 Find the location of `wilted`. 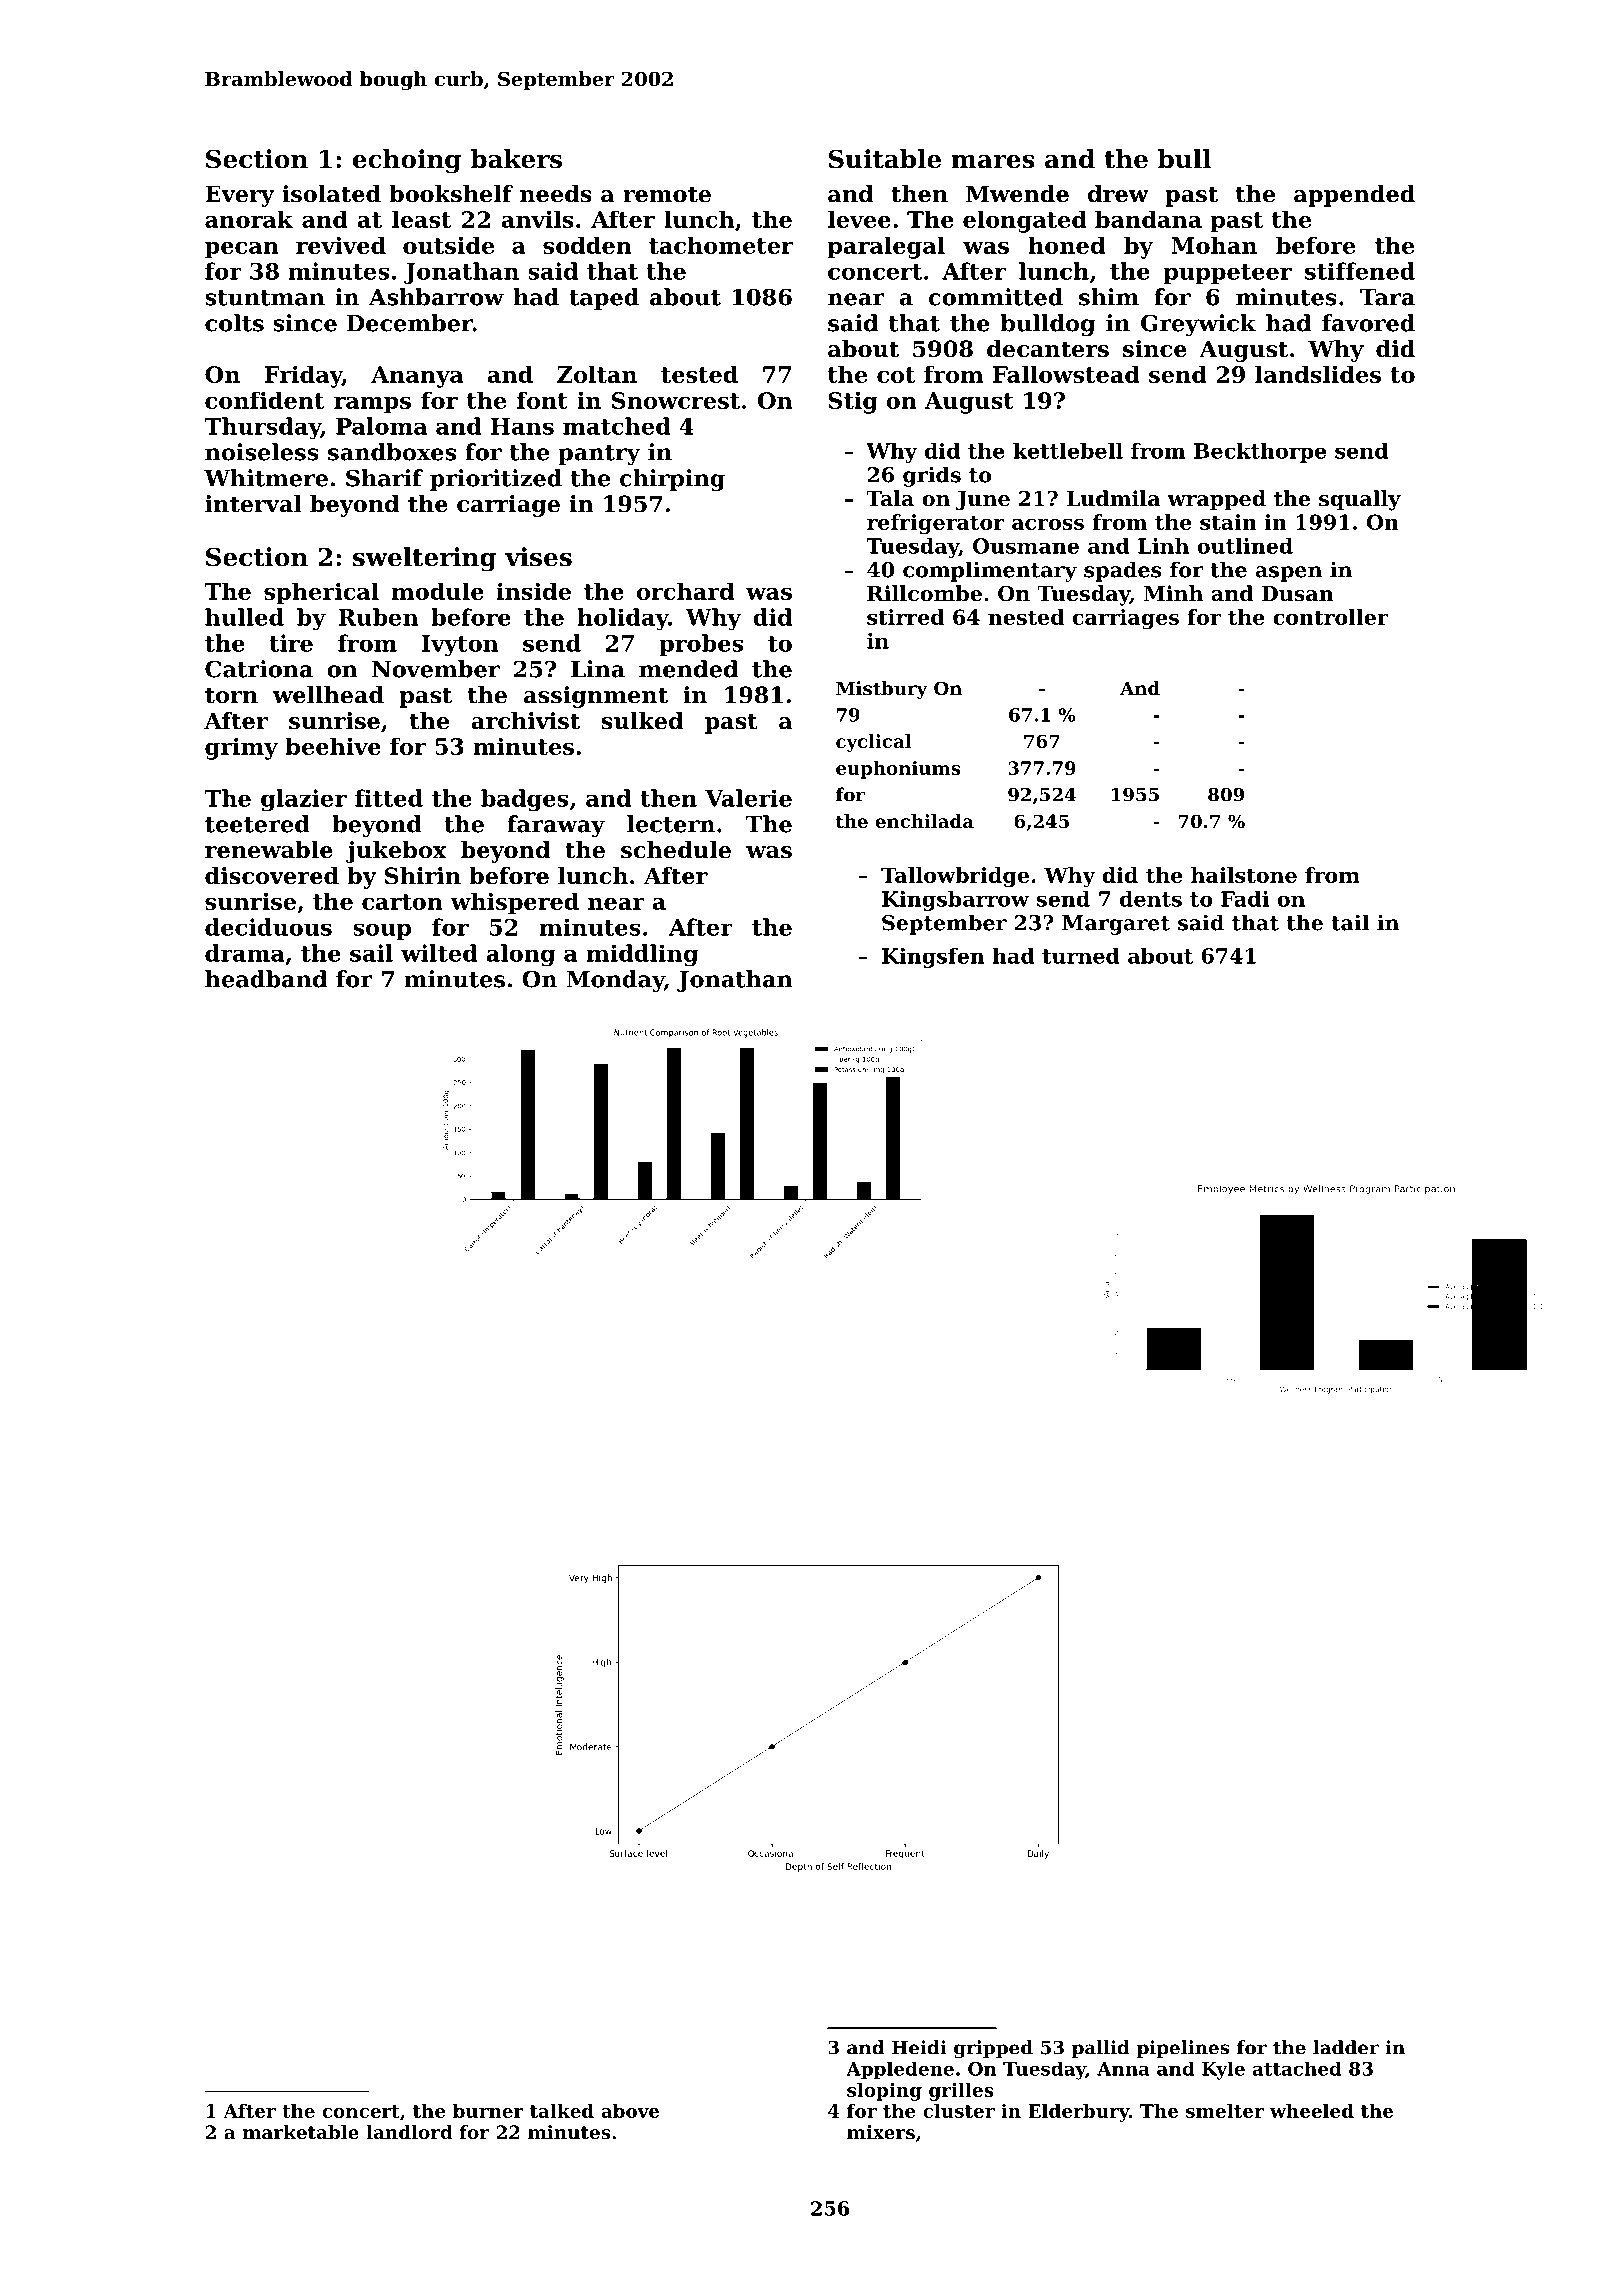

wilted is located at coordinates (439, 953).
